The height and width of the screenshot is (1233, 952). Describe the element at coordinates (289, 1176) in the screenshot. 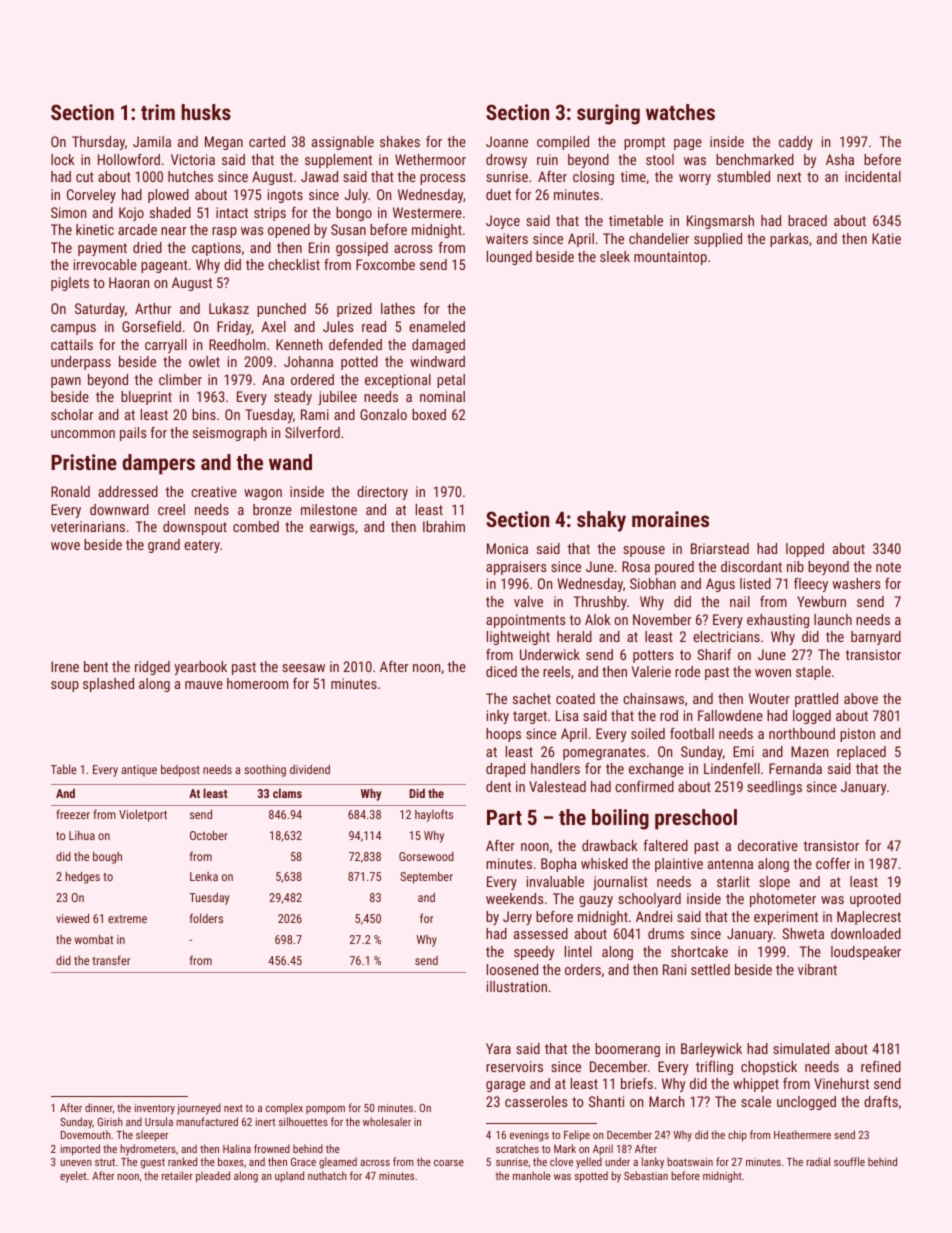

I see `upland` at that location.
